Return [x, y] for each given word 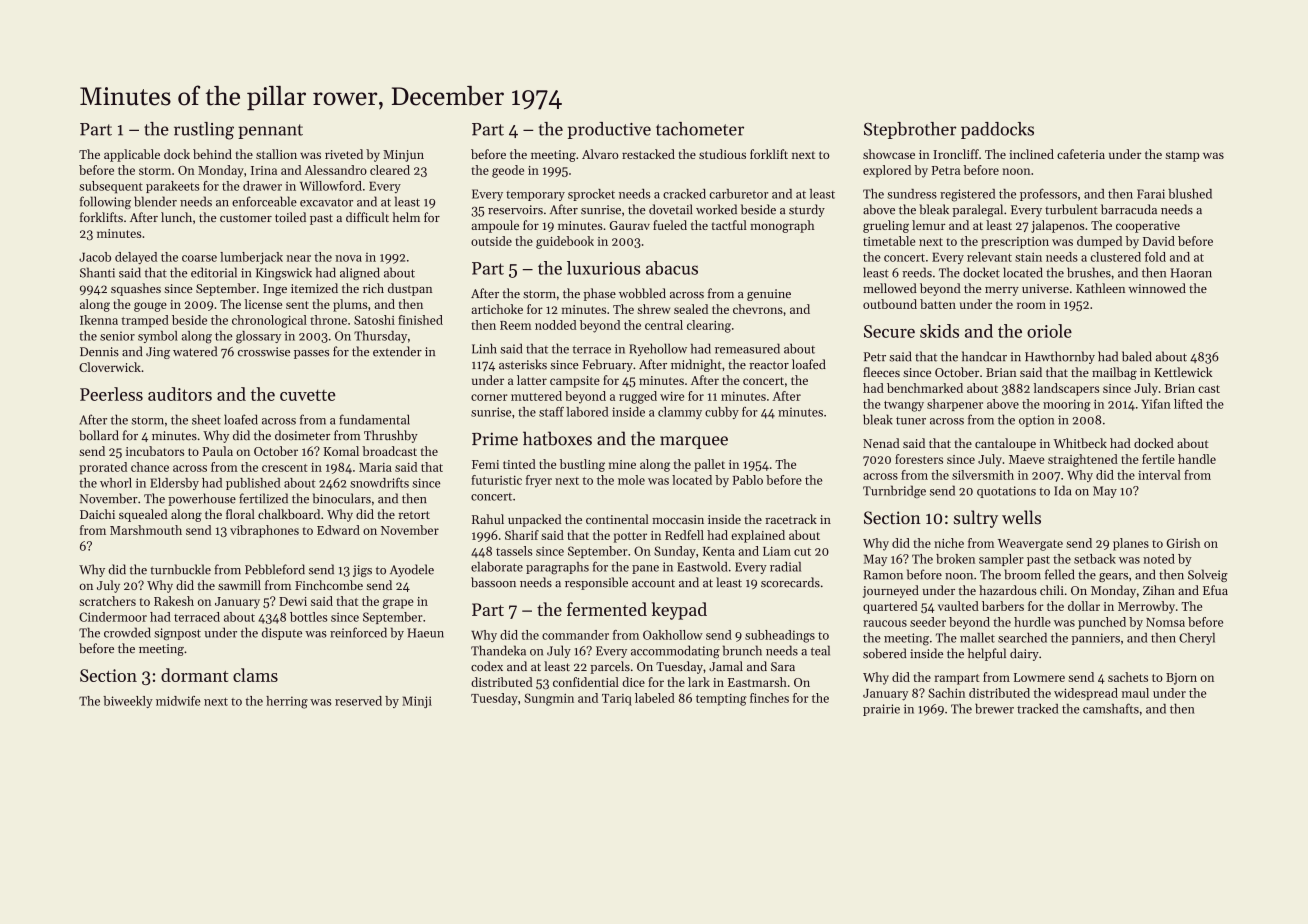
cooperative [1148, 227]
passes [311, 354]
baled [1137, 356]
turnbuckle [180, 569]
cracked [684, 194]
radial [785, 567]
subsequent [111, 187]
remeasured [747, 348]
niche [949, 543]
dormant [195, 675]
